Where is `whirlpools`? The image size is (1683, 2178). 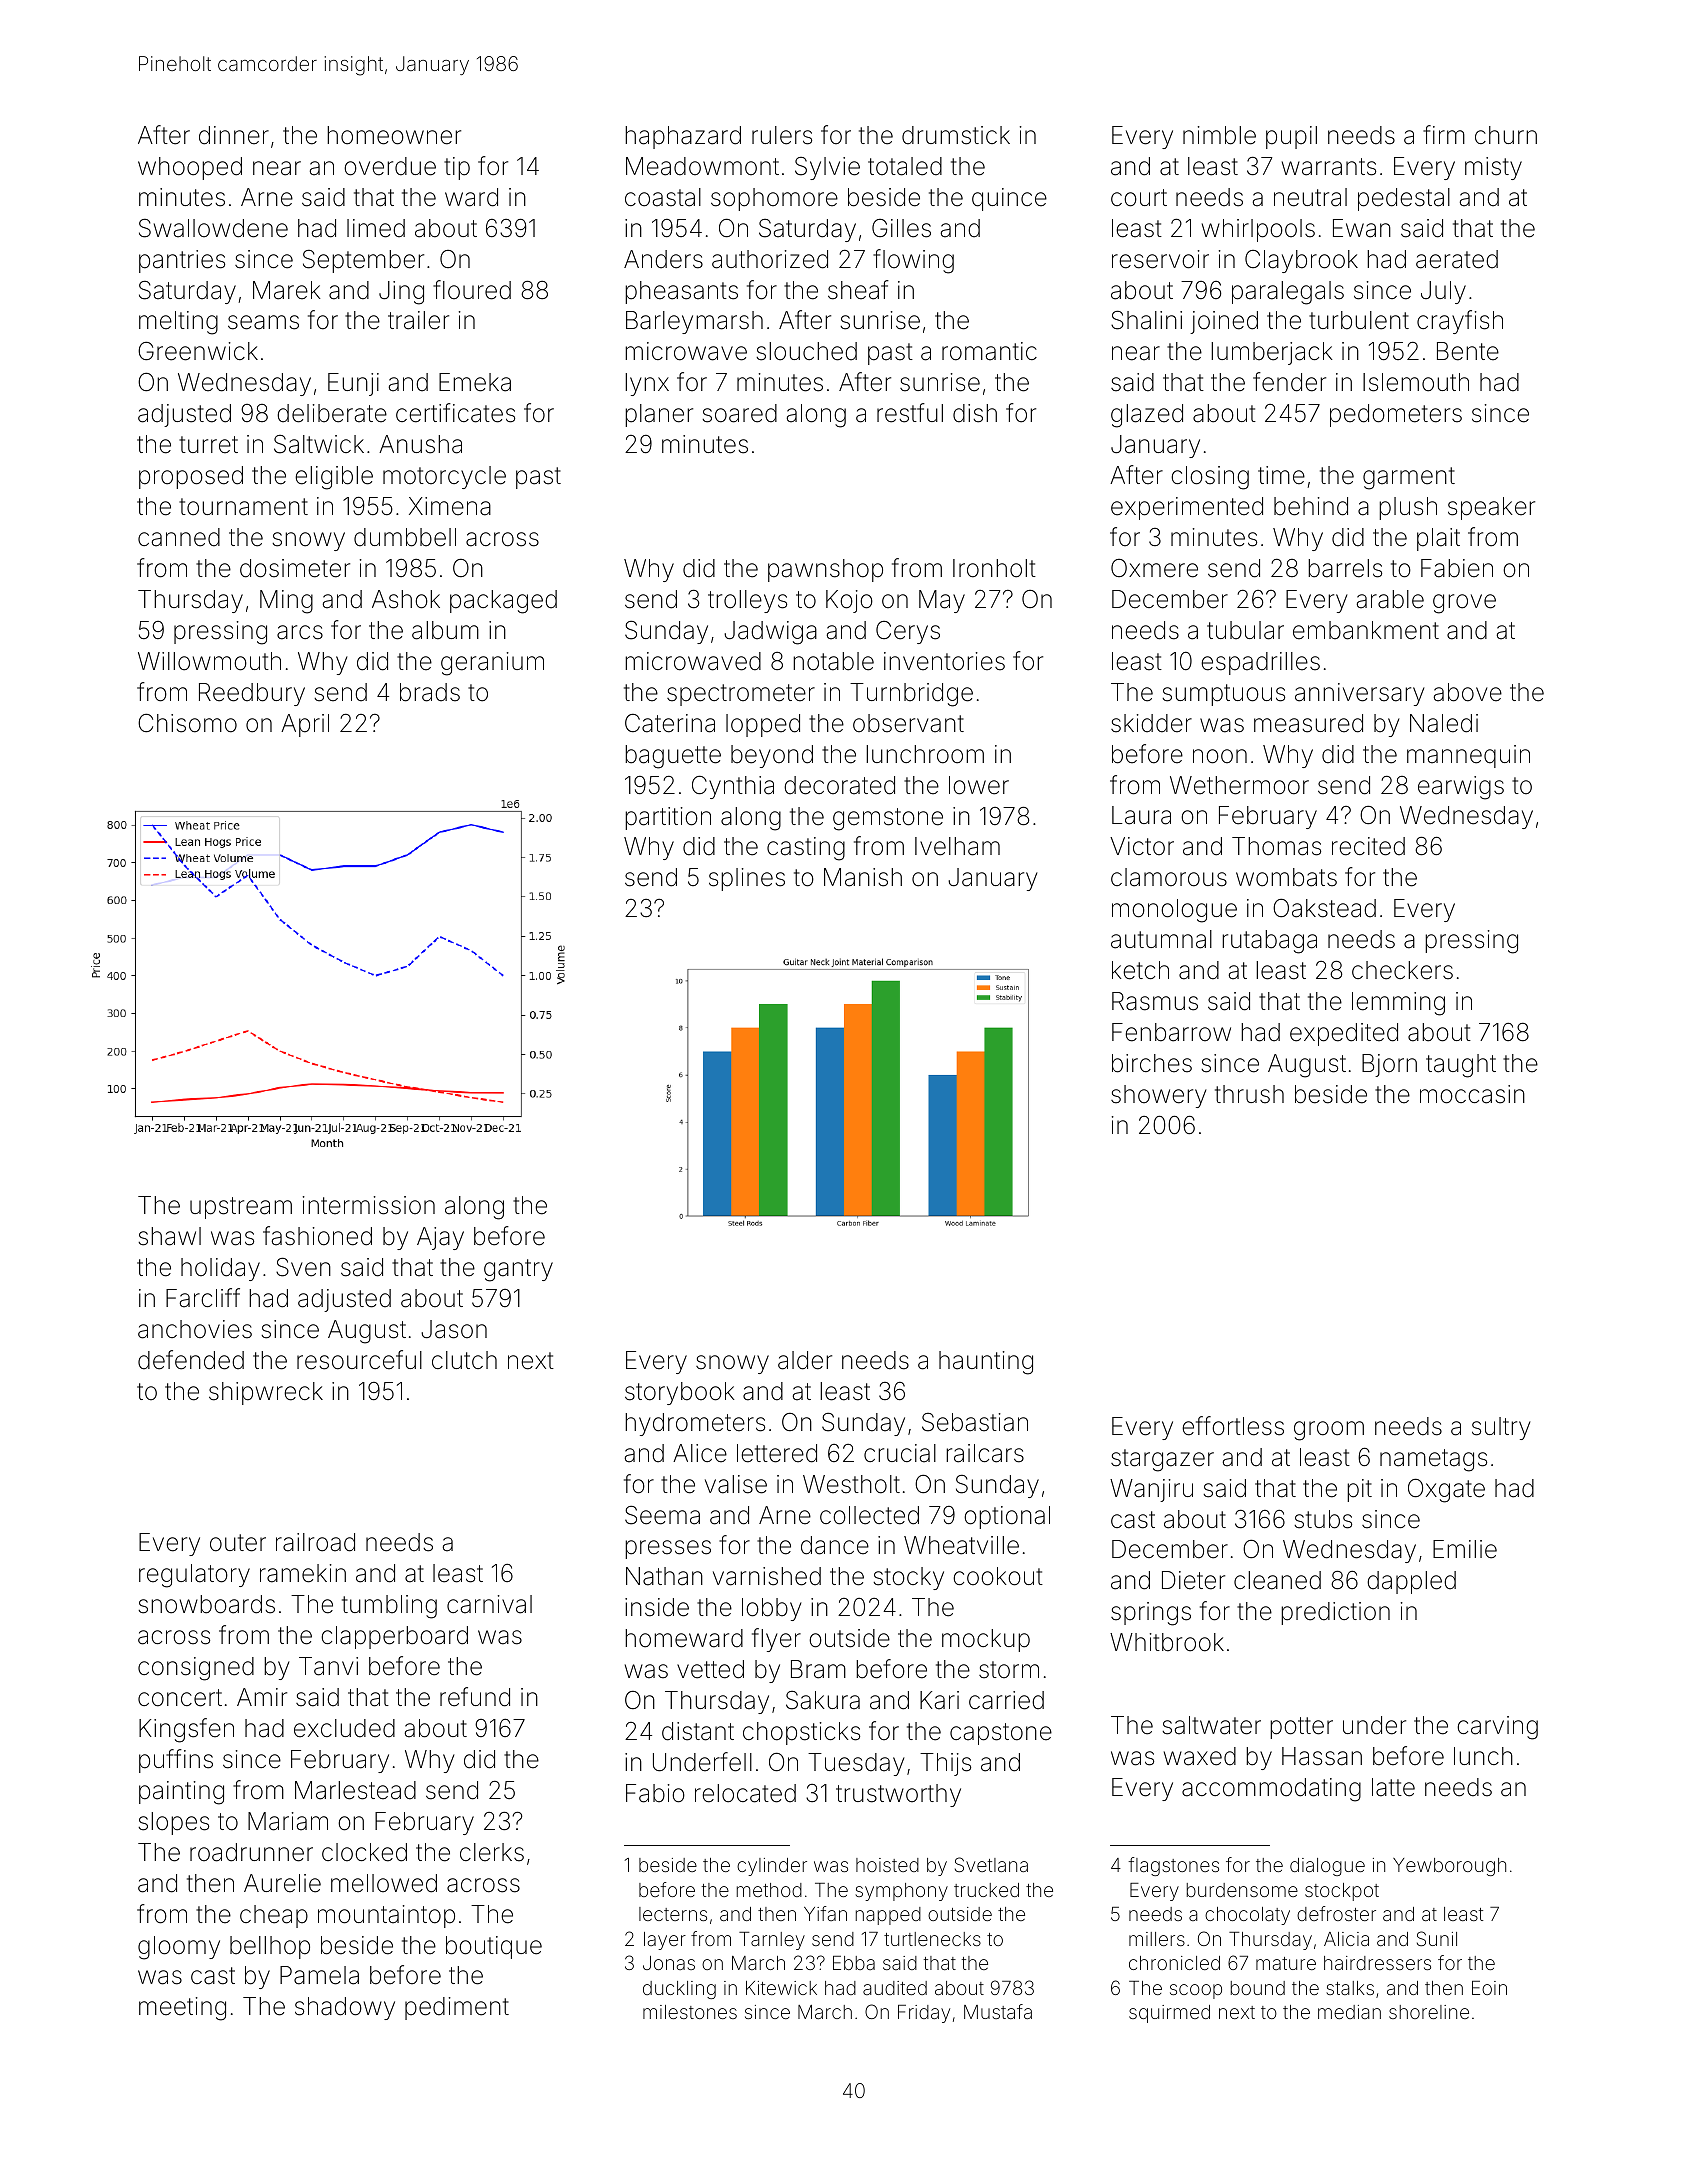
whirlpools is located at coordinates (1258, 230).
